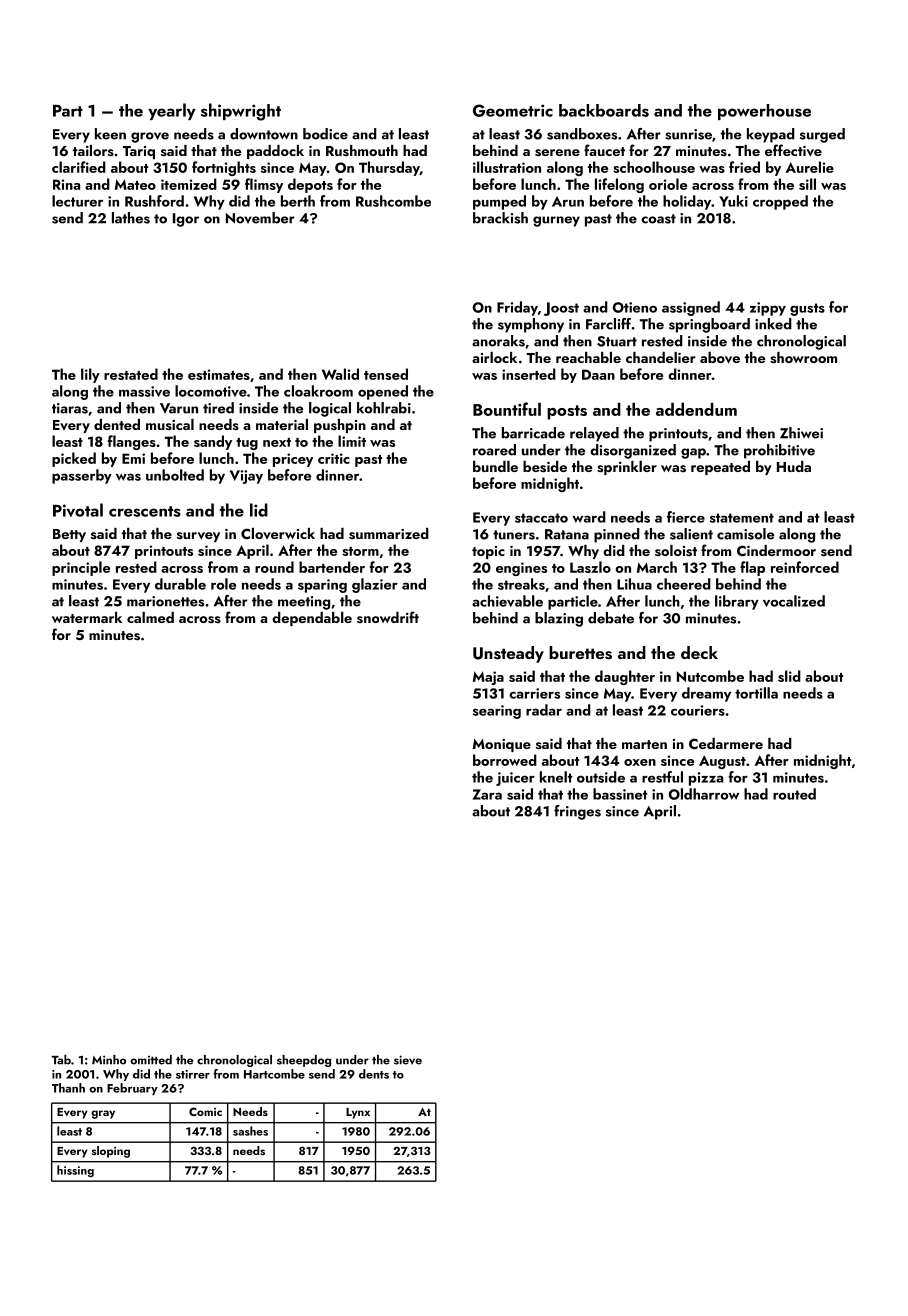 This screenshot has width=908, height=1316. I want to click on Huda, so click(794, 466).
